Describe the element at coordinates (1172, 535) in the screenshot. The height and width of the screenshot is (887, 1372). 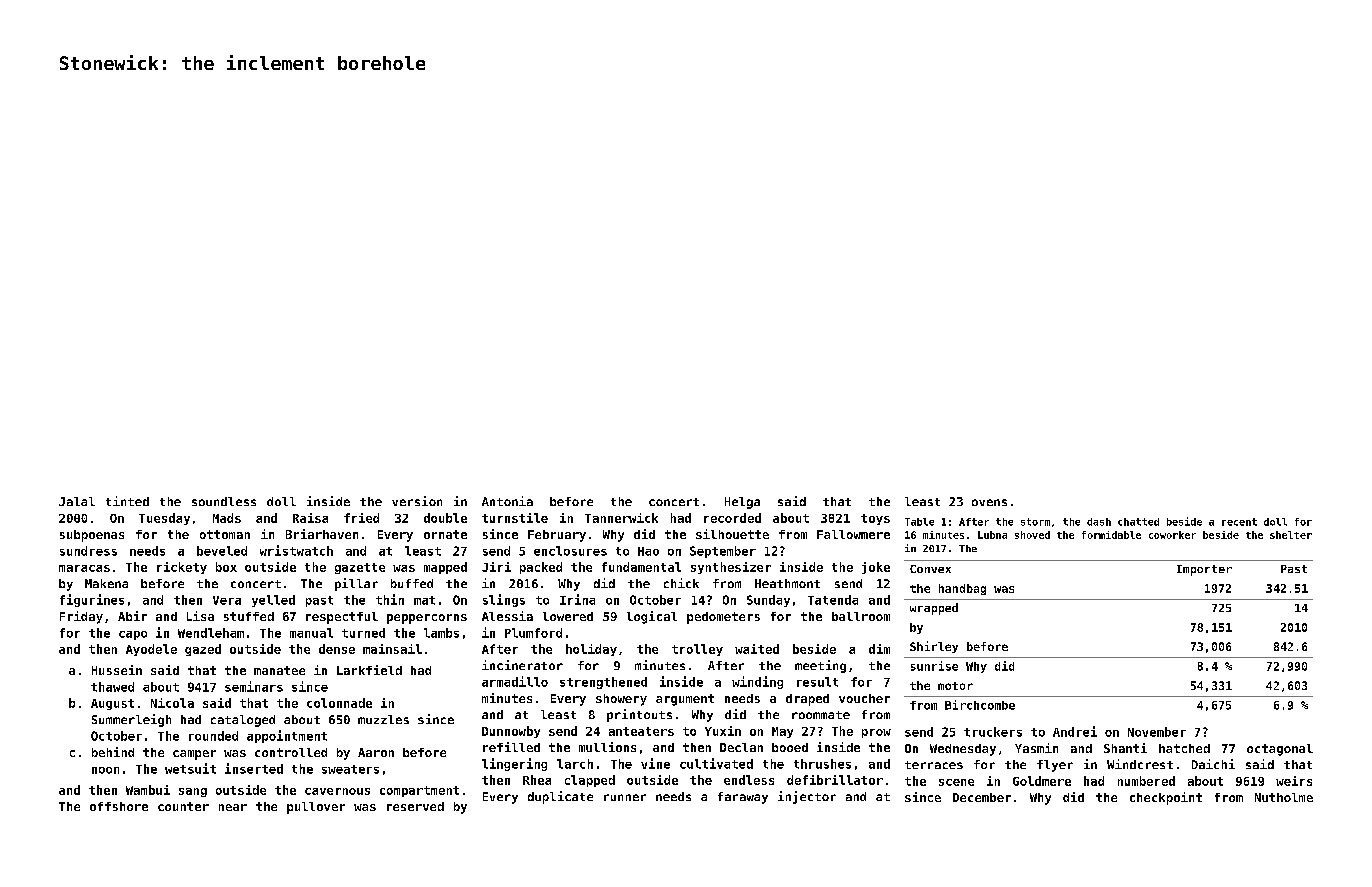
I see `coworker` at that location.
